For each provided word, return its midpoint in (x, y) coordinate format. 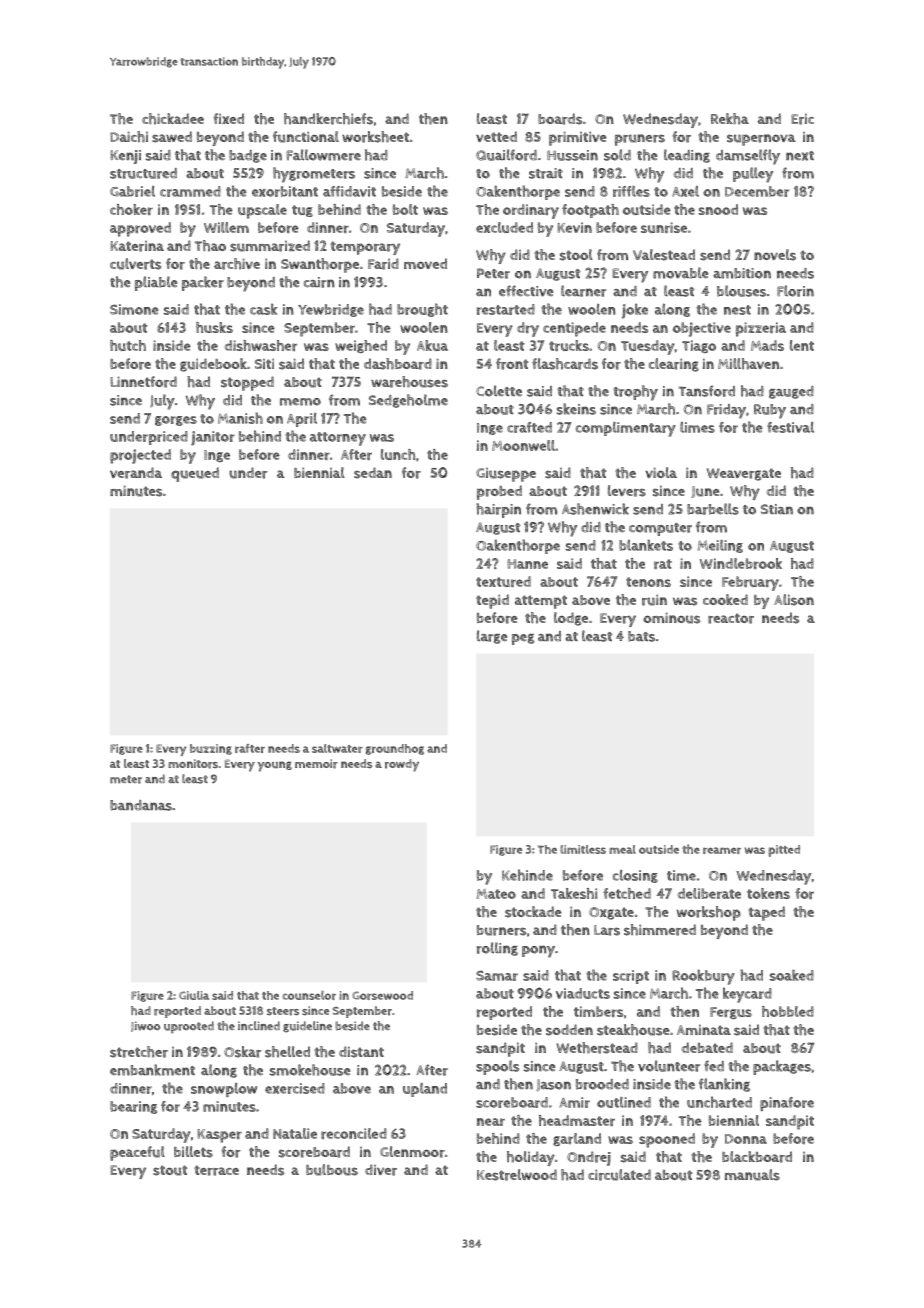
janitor (213, 438)
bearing (133, 1107)
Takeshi (574, 893)
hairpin (498, 510)
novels (775, 255)
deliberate (709, 893)
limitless (583, 849)
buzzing (211, 749)
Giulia (194, 995)
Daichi (129, 137)
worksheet (375, 137)
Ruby (770, 411)
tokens (768, 893)
